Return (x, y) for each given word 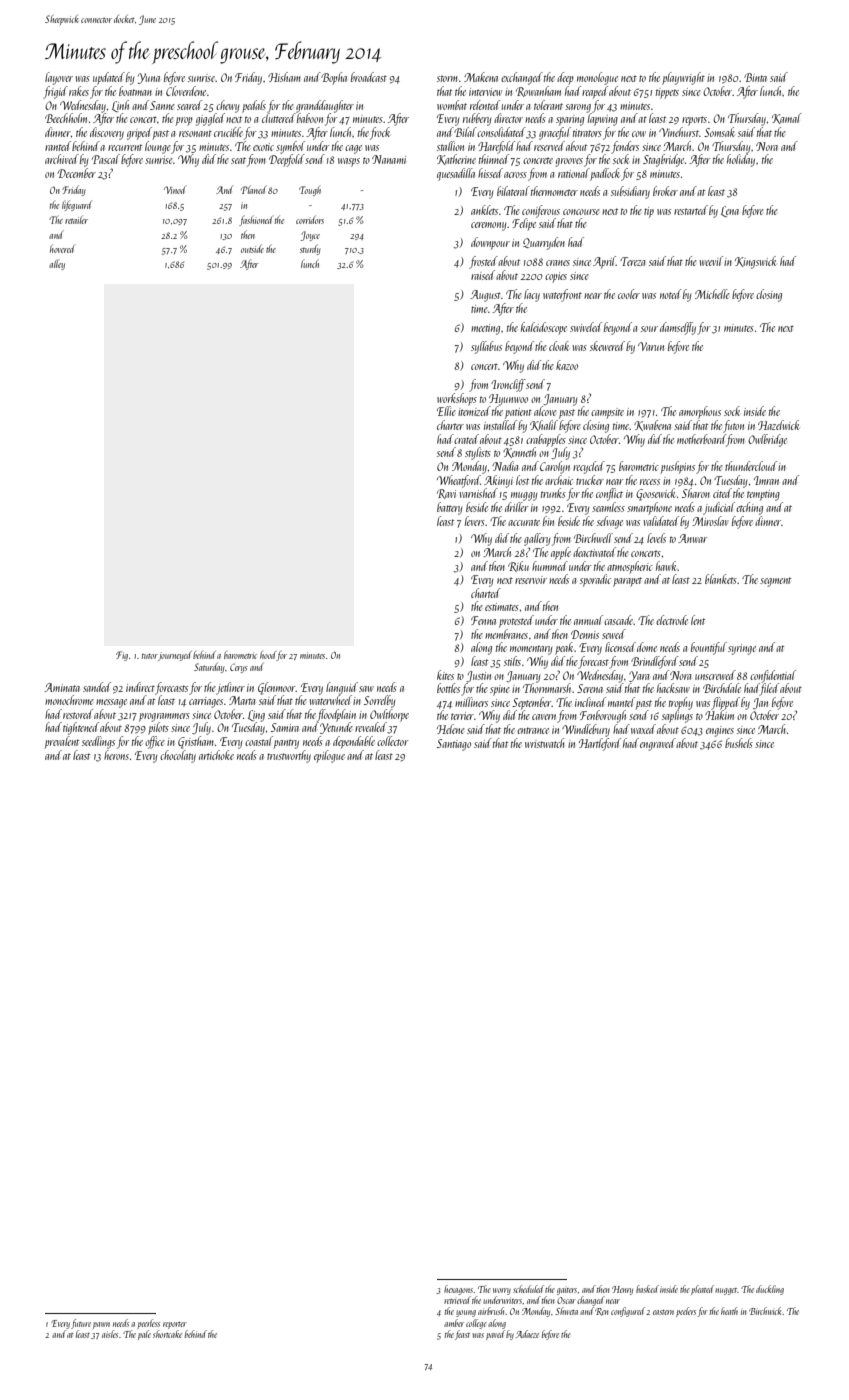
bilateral (513, 191)
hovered (62, 248)
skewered (607, 346)
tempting (763, 495)
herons (116, 755)
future (81, 1324)
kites (445, 675)
